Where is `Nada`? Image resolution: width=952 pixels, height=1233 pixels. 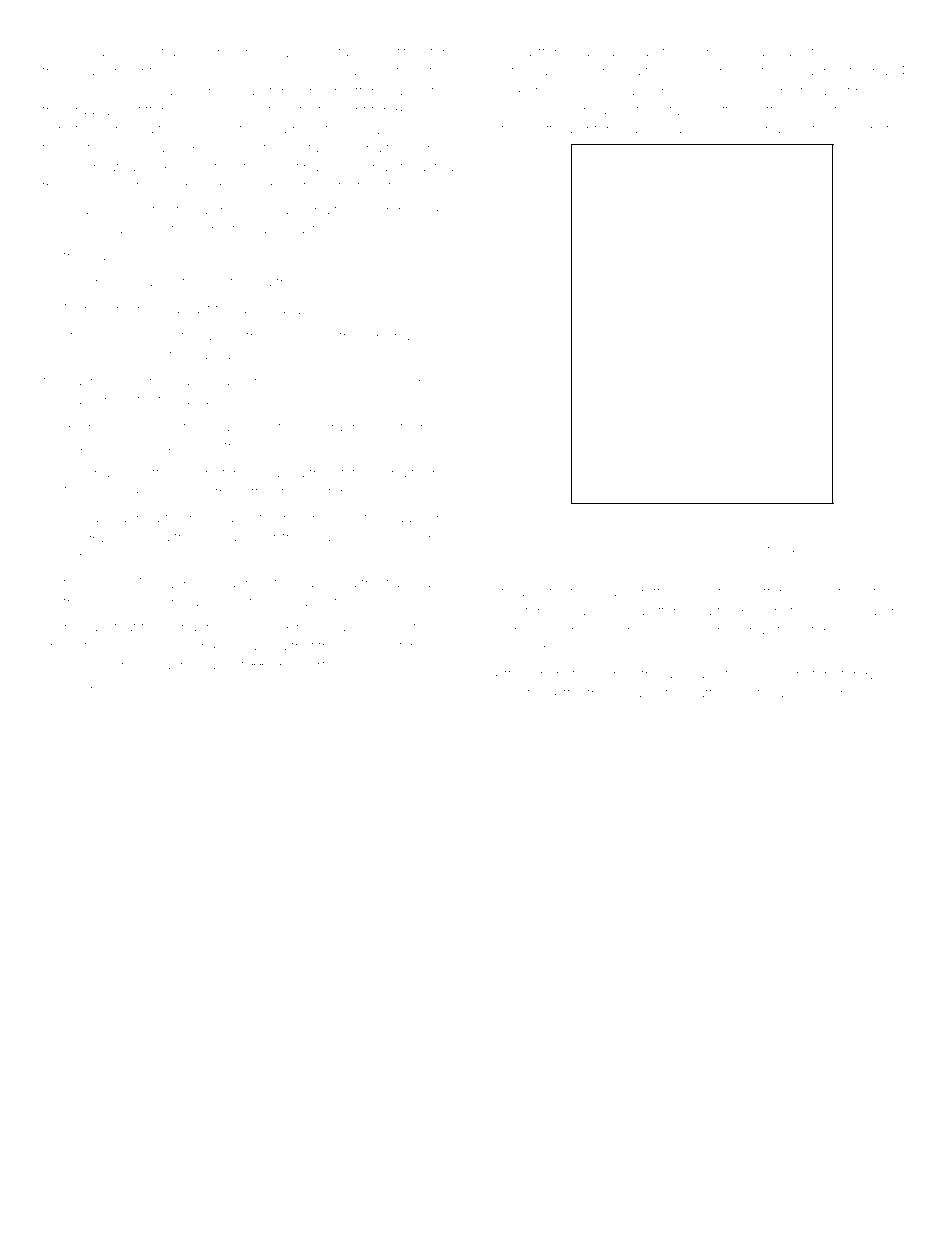
Nada is located at coordinates (96, 583).
